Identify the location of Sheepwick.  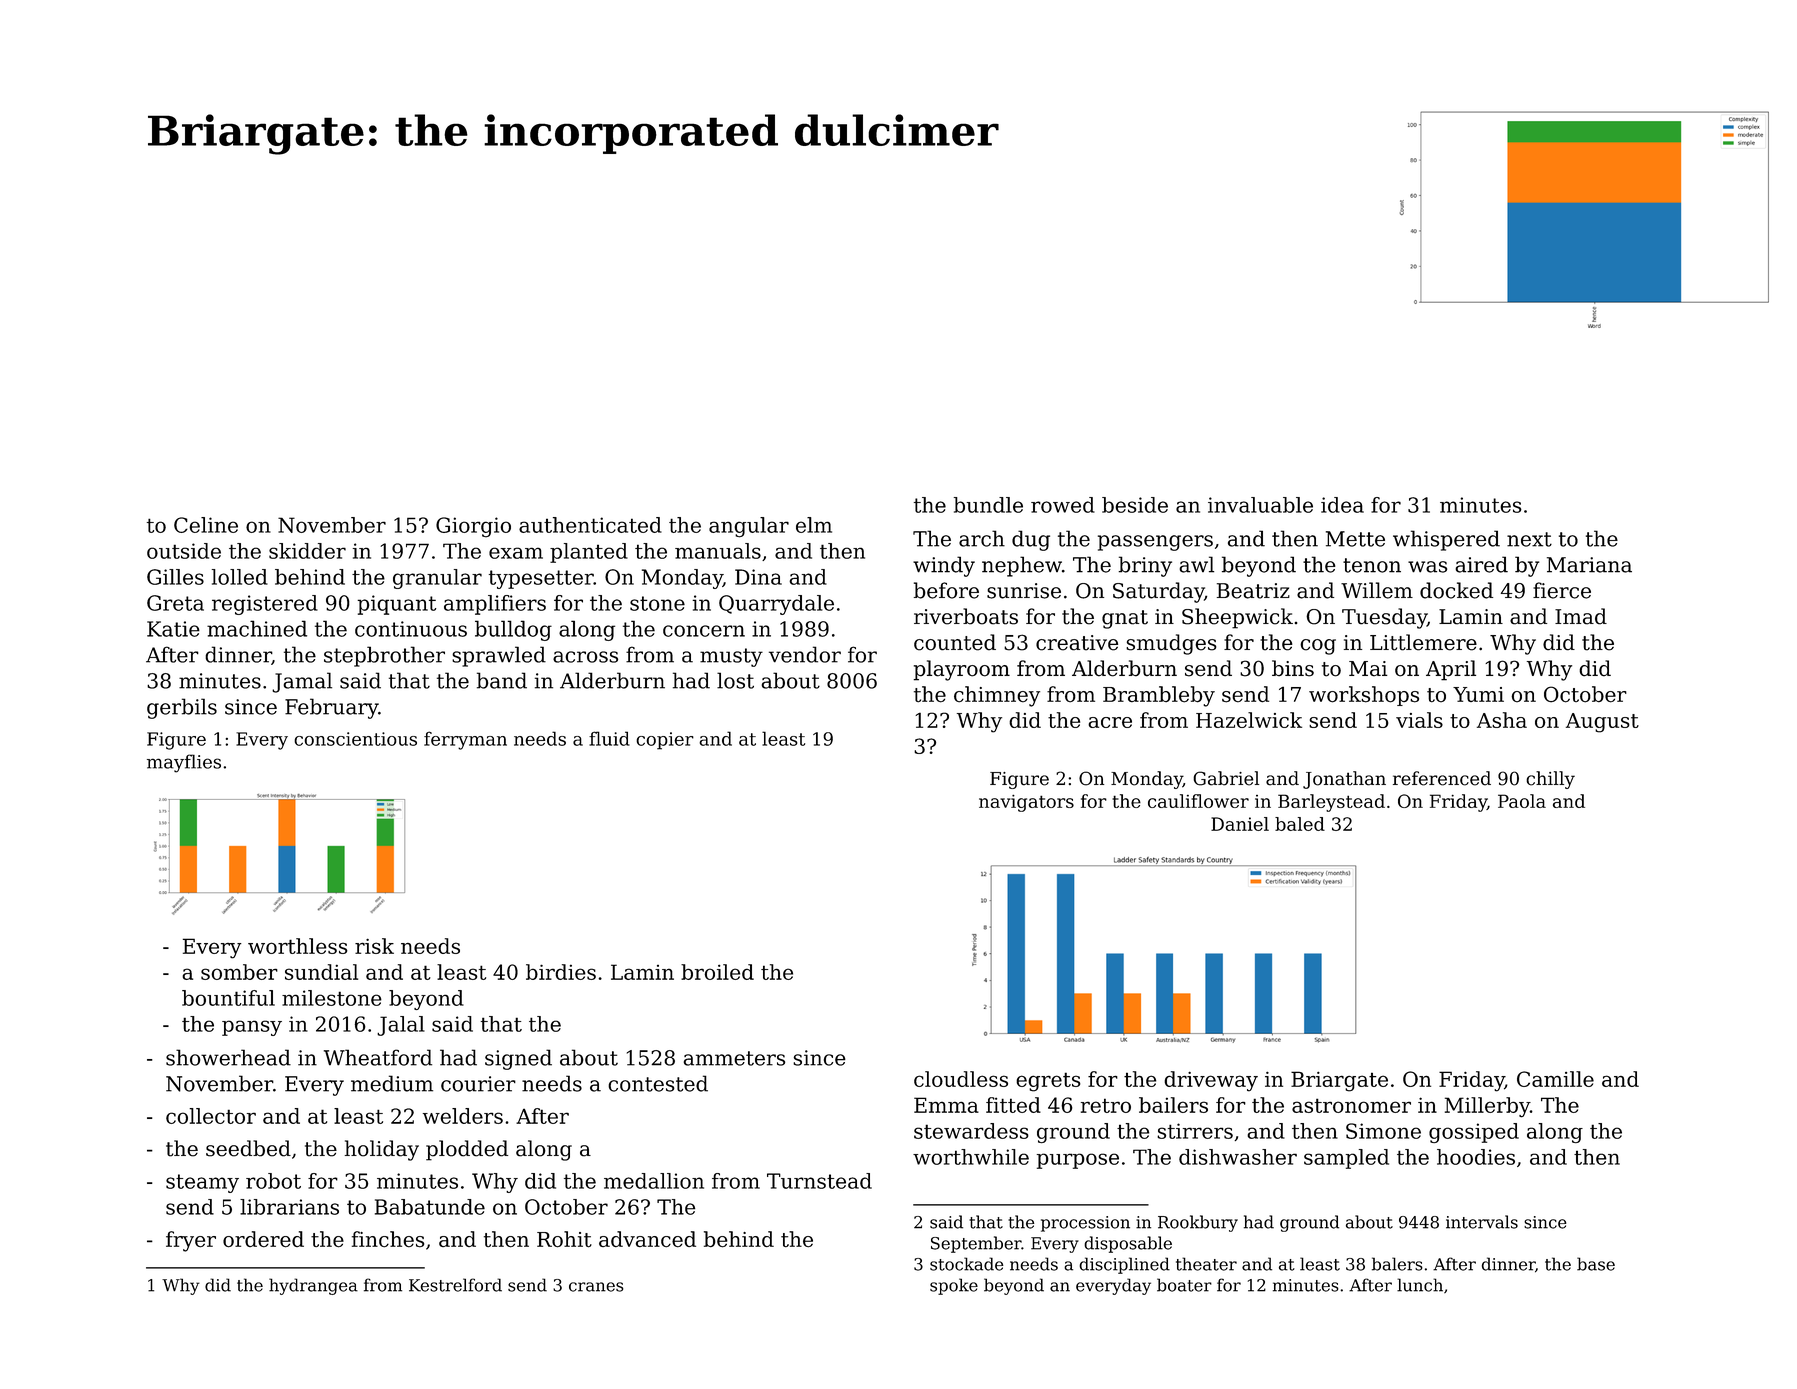
(1237, 618).
